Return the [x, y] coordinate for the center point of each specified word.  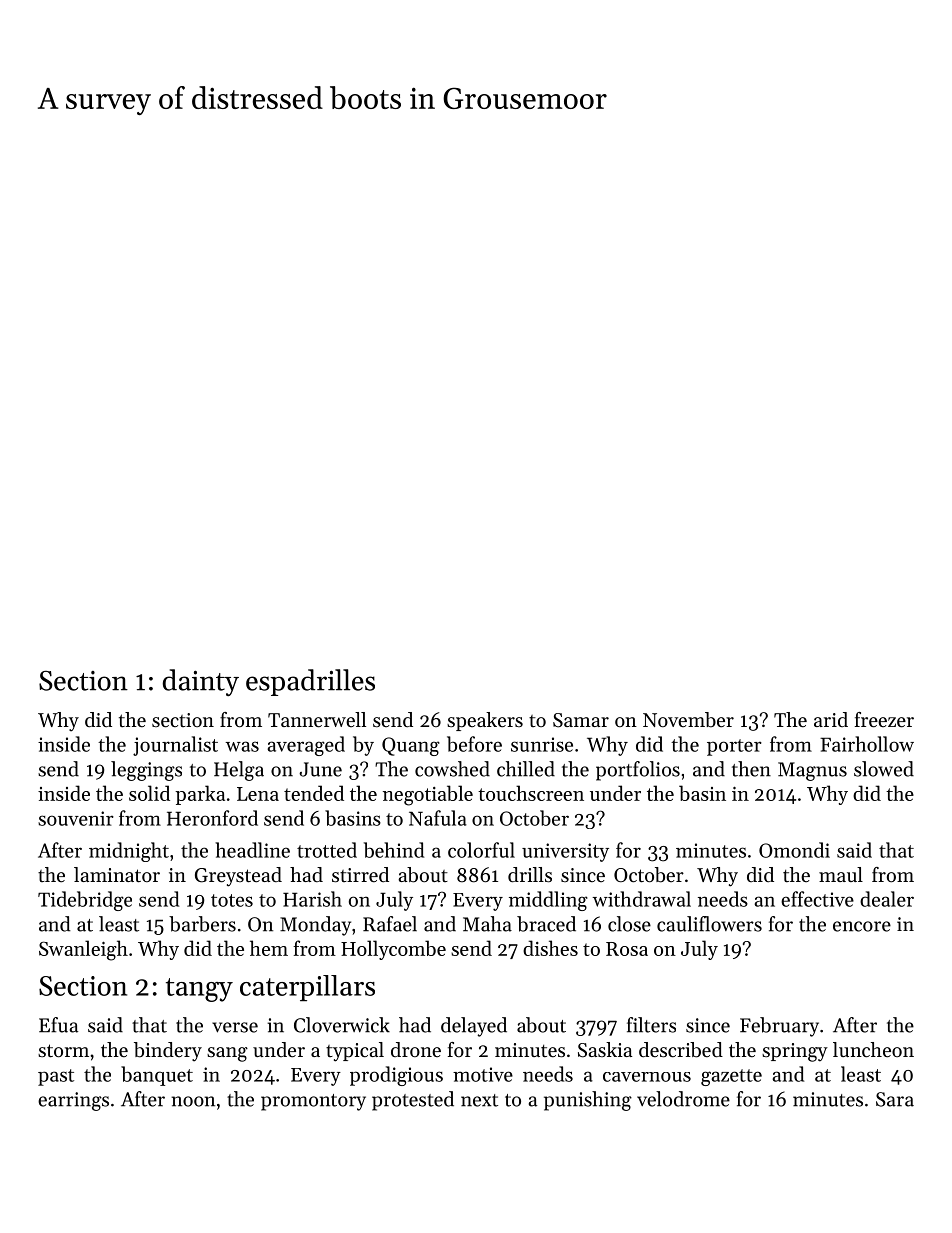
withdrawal [641, 899]
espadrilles [310, 682]
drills [530, 874]
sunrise [542, 744]
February [779, 1027]
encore [862, 926]
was [242, 746]
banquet [157, 1076]
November [688, 720]
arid [831, 719]
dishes [550, 948]
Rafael [390, 924]
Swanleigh [83, 950]
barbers [202, 924]
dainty [201, 682]
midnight [129, 852]
